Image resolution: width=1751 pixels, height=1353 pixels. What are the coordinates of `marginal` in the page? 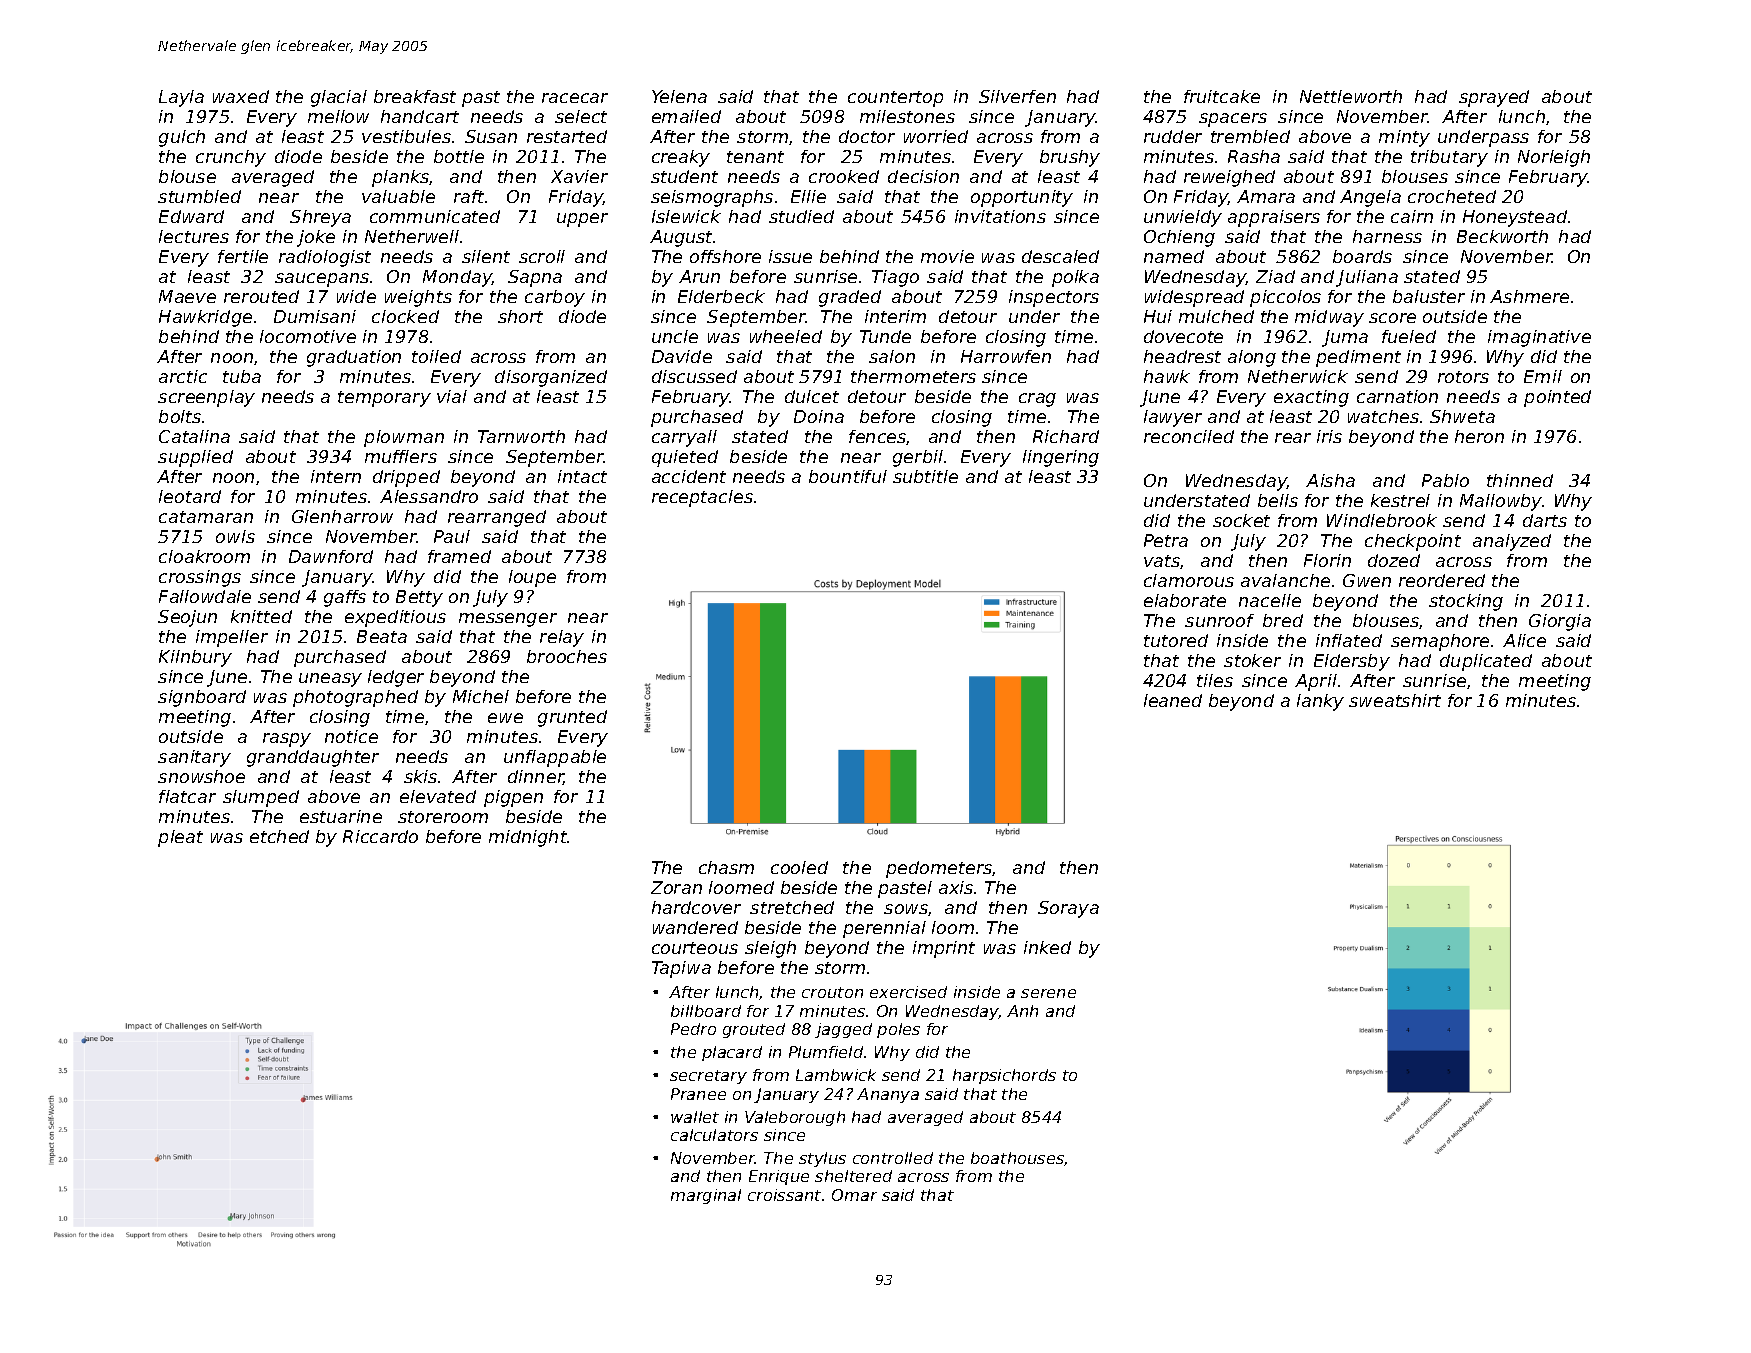 It's located at (706, 1196).
